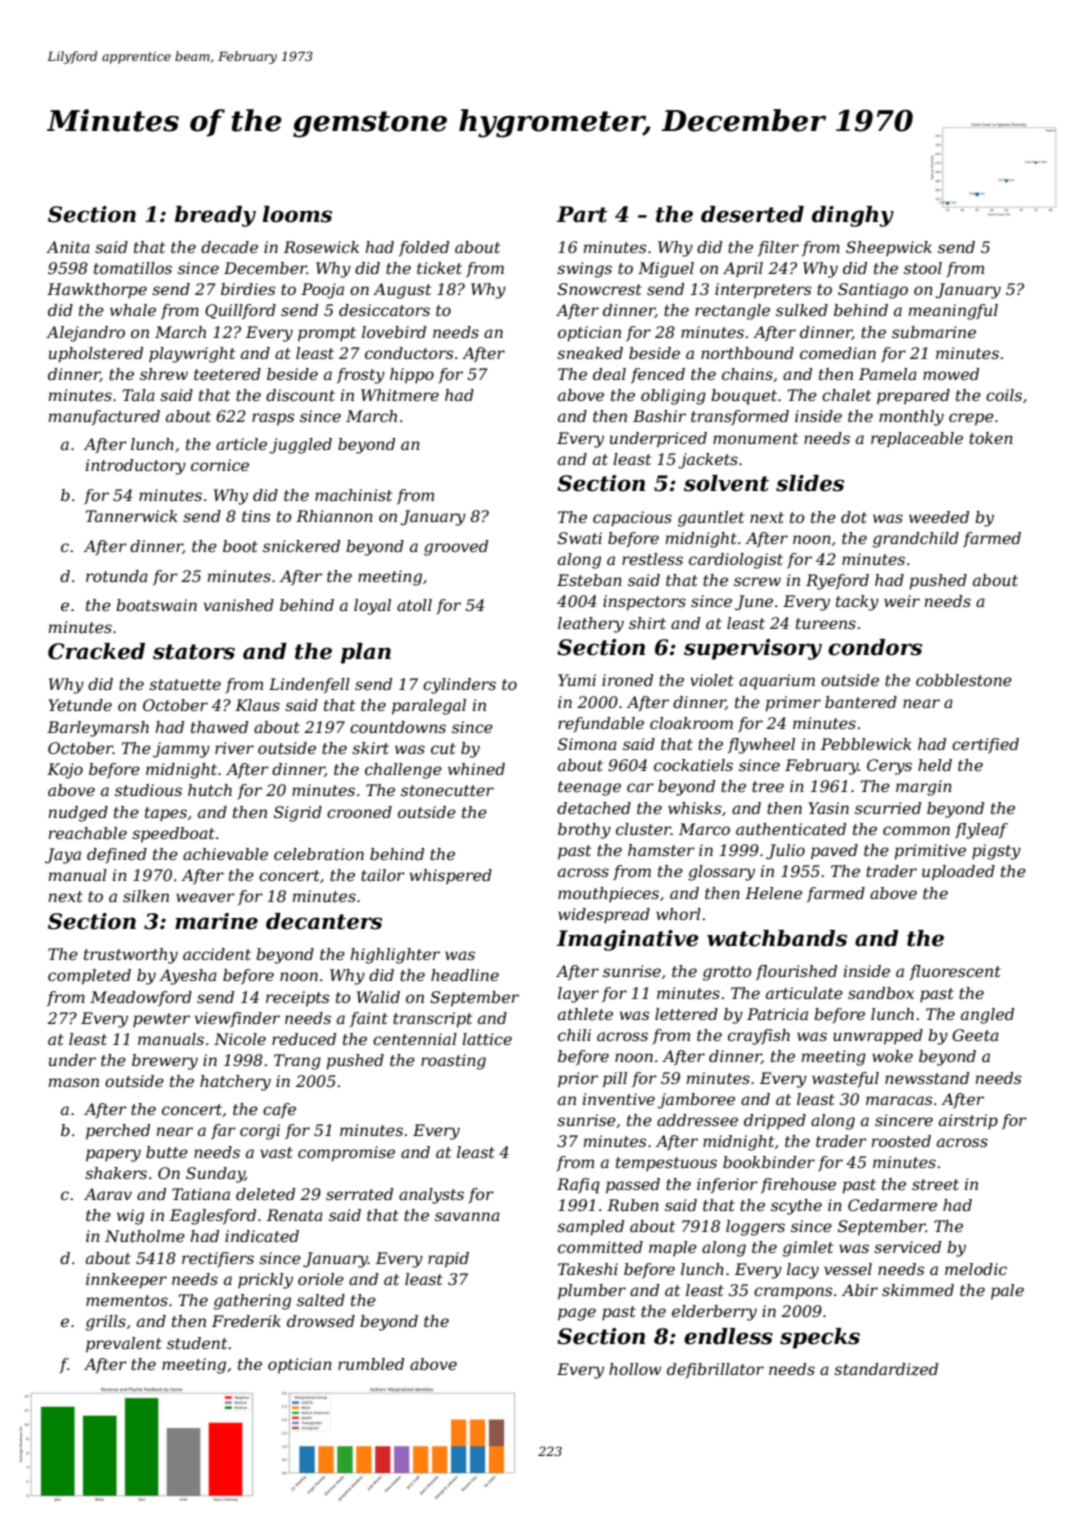  I want to click on prompt, so click(327, 334).
